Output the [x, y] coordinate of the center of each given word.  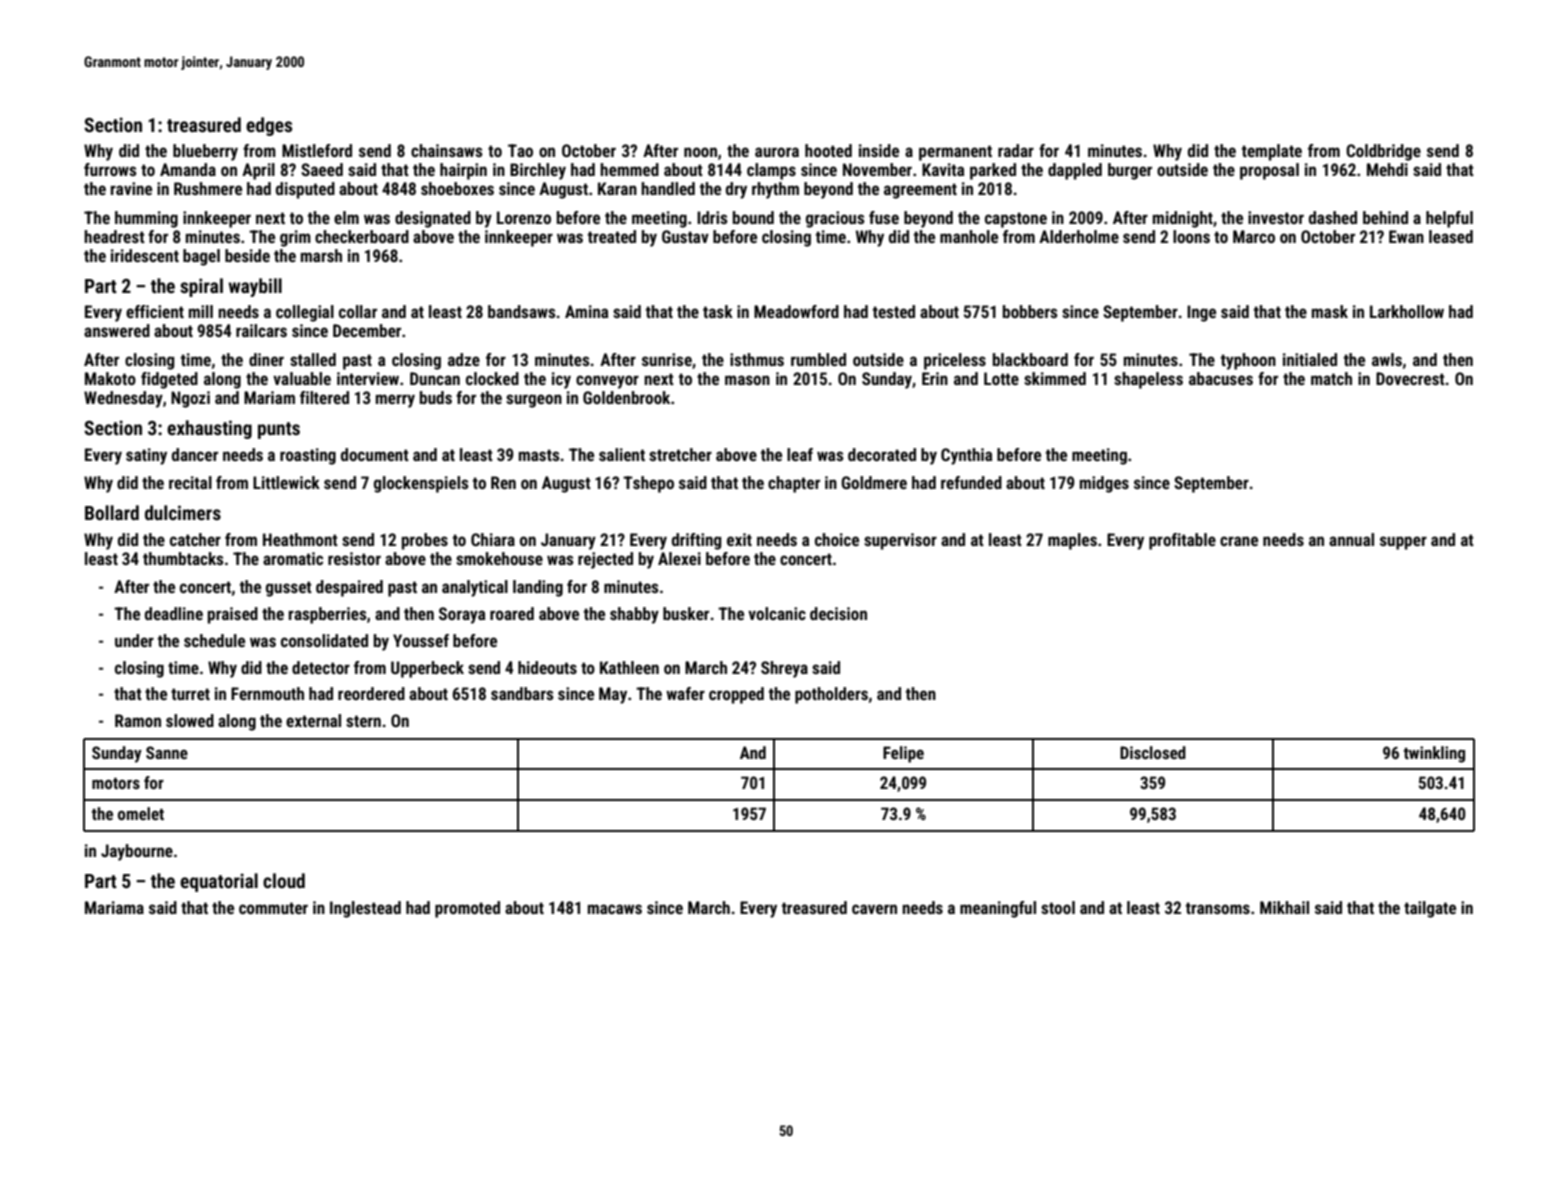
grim [295, 238]
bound [753, 217]
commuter [273, 908]
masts [539, 455]
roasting [308, 456]
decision [838, 613]
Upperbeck [427, 669]
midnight [1183, 219]
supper [1403, 543]
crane [1239, 541]
